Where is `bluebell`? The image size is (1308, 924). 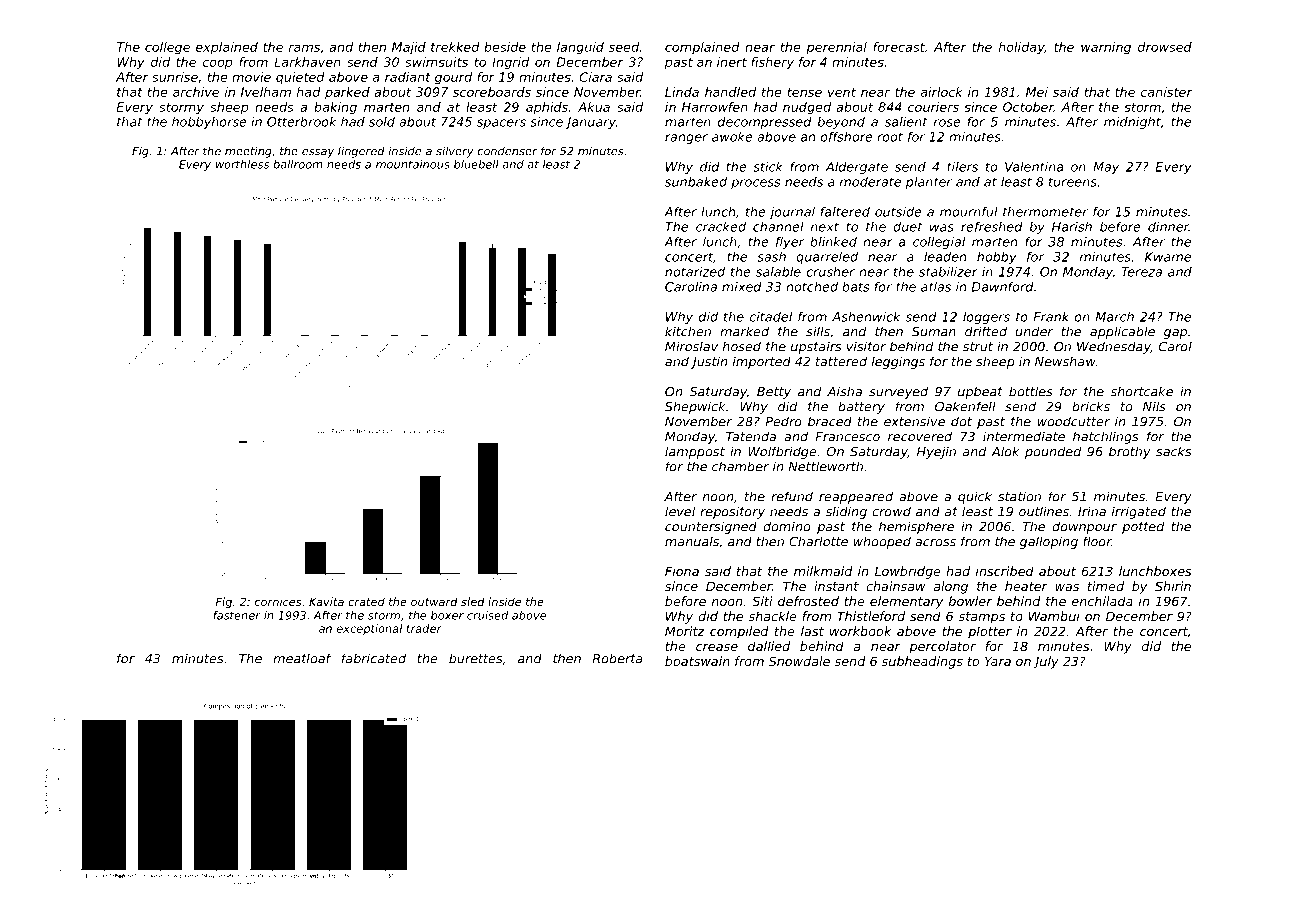
bluebell is located at coordinates (476, 164).
